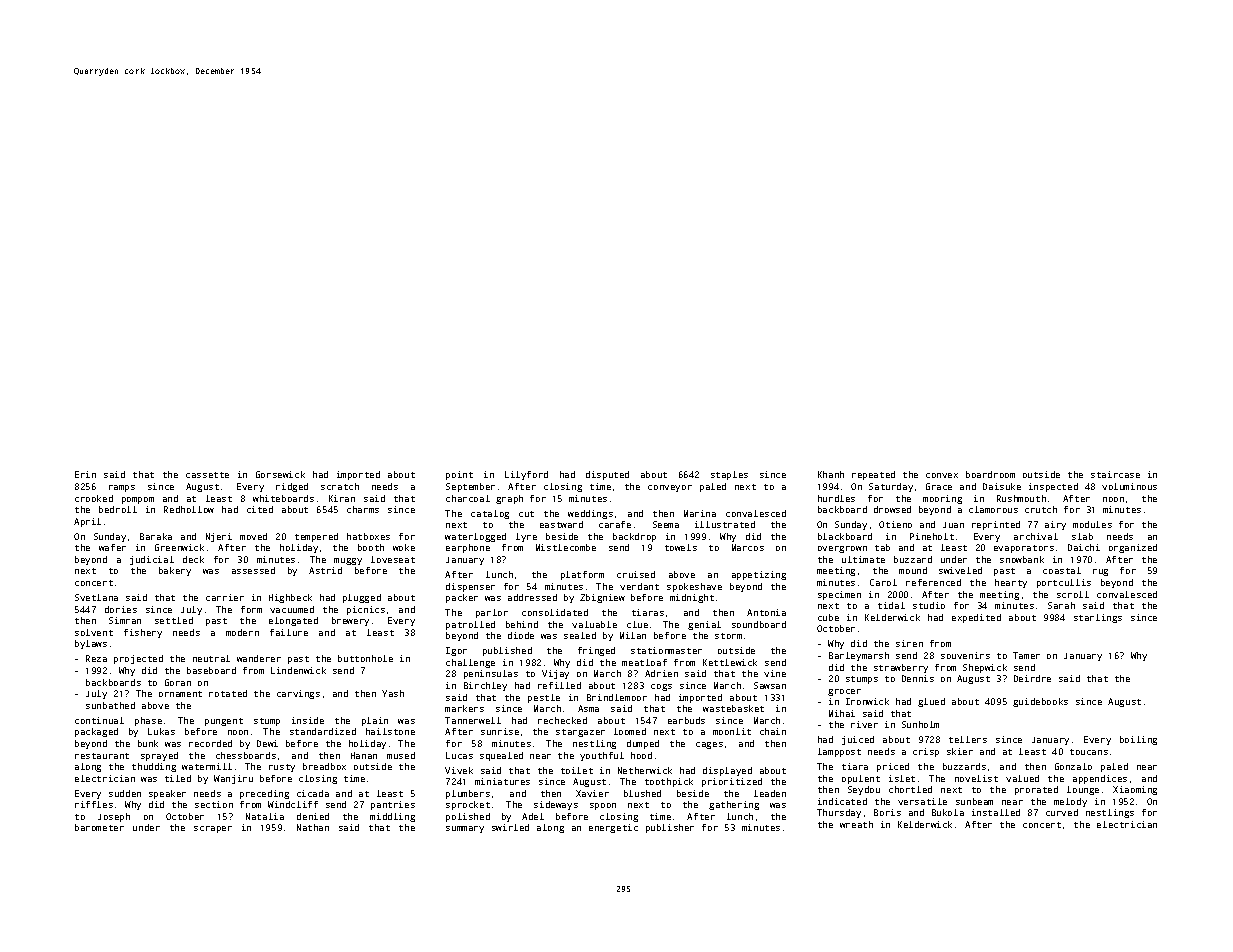 Image resolution: width=1233 pixels, height=952 pixels. What do you see at coordinates (526, 475) in the screenshot?
I see `Lilyford` at bounding box center [526, 475].
